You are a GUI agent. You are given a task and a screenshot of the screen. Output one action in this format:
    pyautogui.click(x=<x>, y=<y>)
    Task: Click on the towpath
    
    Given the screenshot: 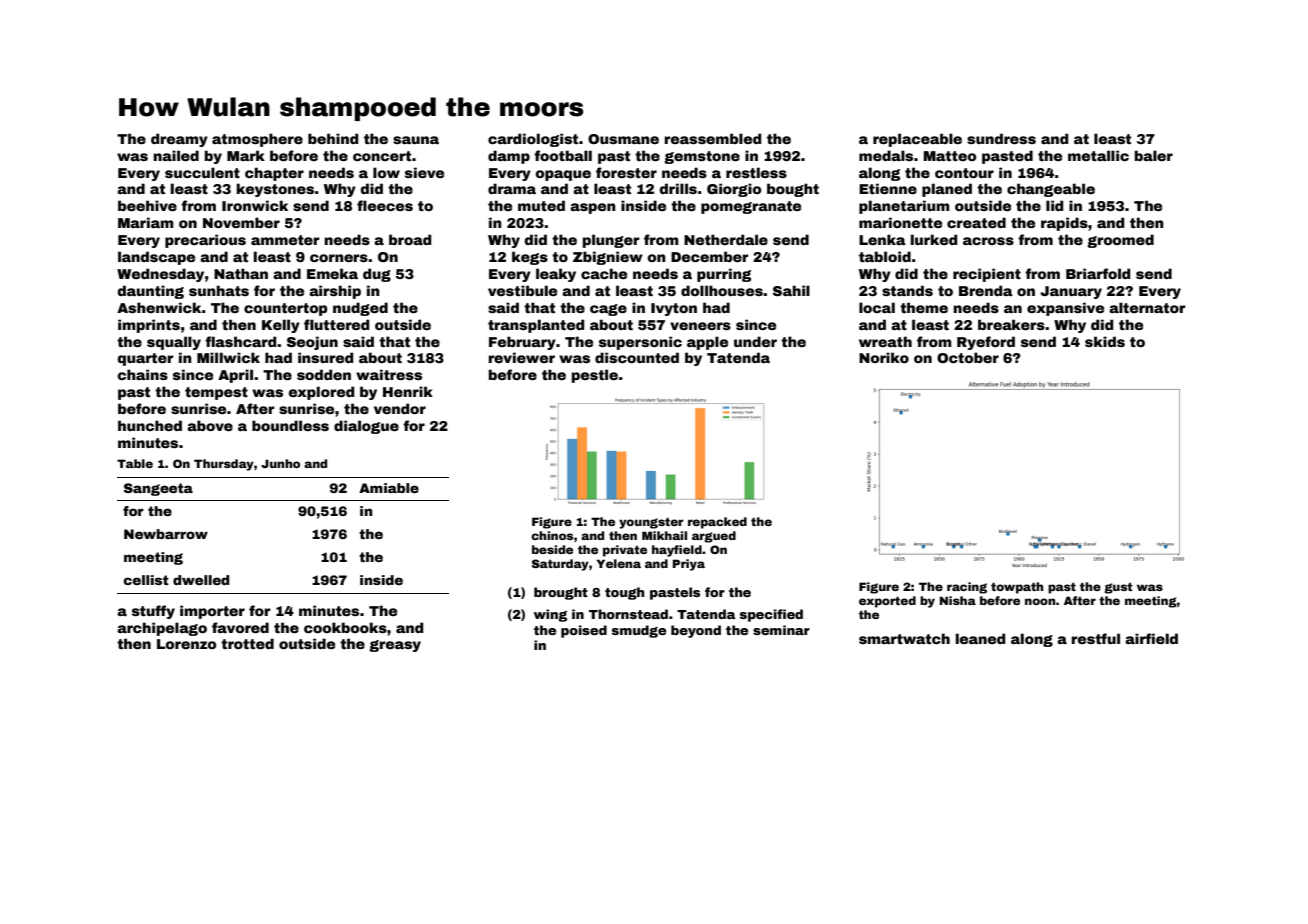 What is the action you would take?
    pyautogui.click(x=1017, y=588)
